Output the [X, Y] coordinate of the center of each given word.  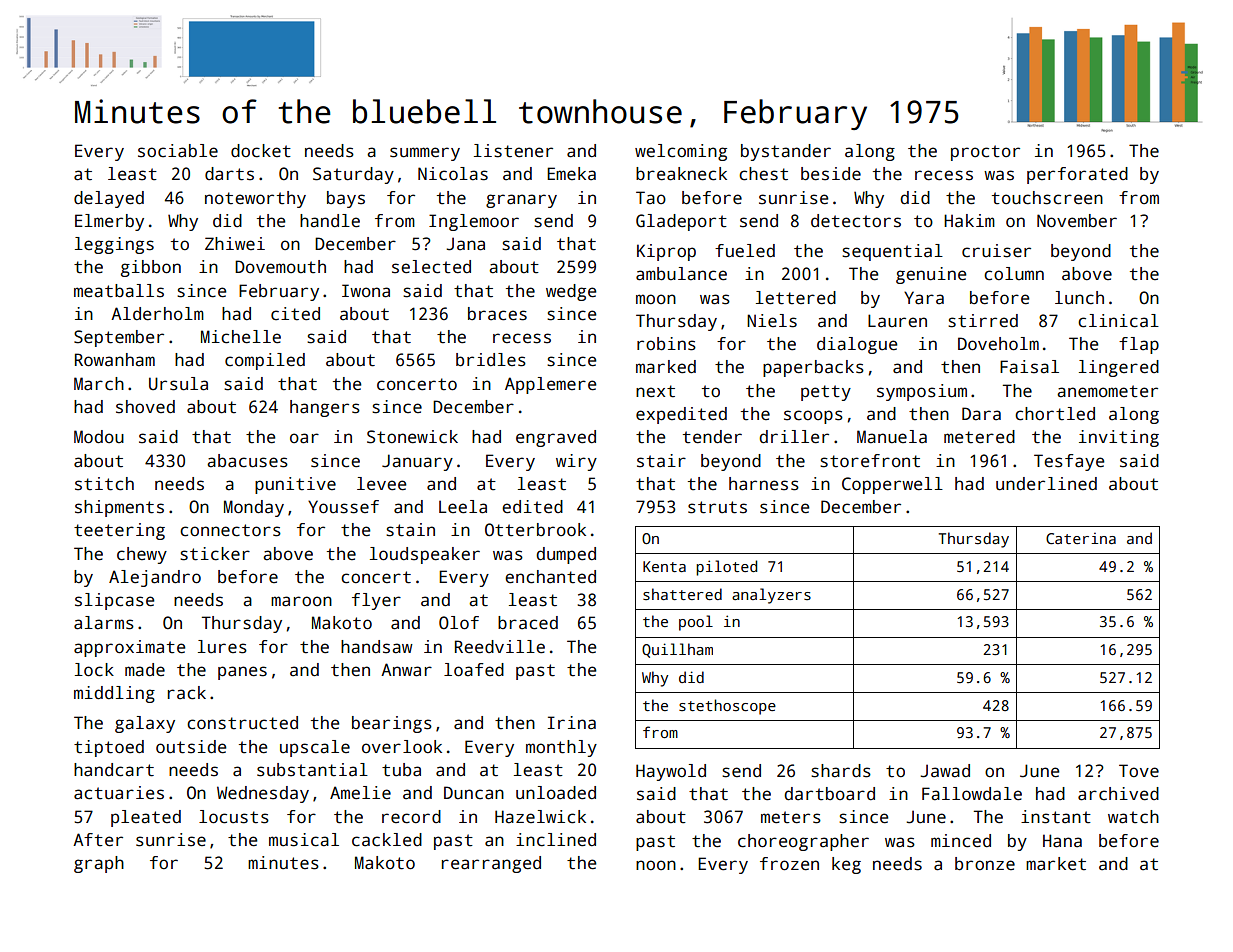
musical [304, 840]
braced [528, 623]
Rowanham [115, 360]
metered [979, 437]
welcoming [681, 152]
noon [656, 865]
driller [794, 437]
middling [114, 694]
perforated [1077, 175]
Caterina [1081, 538]
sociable [178, 151]
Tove [1139, 771]
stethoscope [727, 707]
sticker [215, 554]
